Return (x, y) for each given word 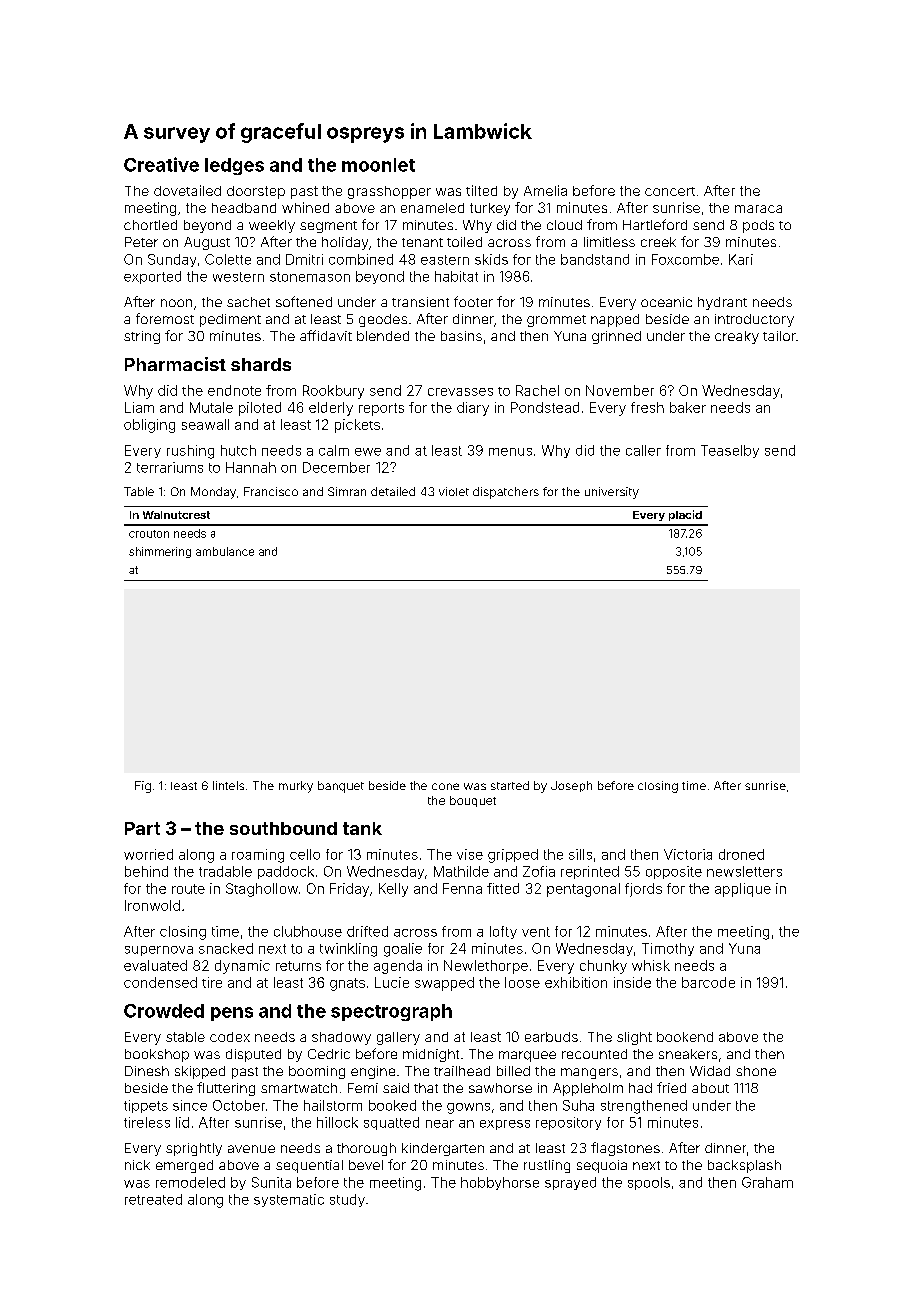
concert (670, 191)
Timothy (668, 949)
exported (152, 277)
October (239, 1105)
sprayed (570, 1183)
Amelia (545, 190)
